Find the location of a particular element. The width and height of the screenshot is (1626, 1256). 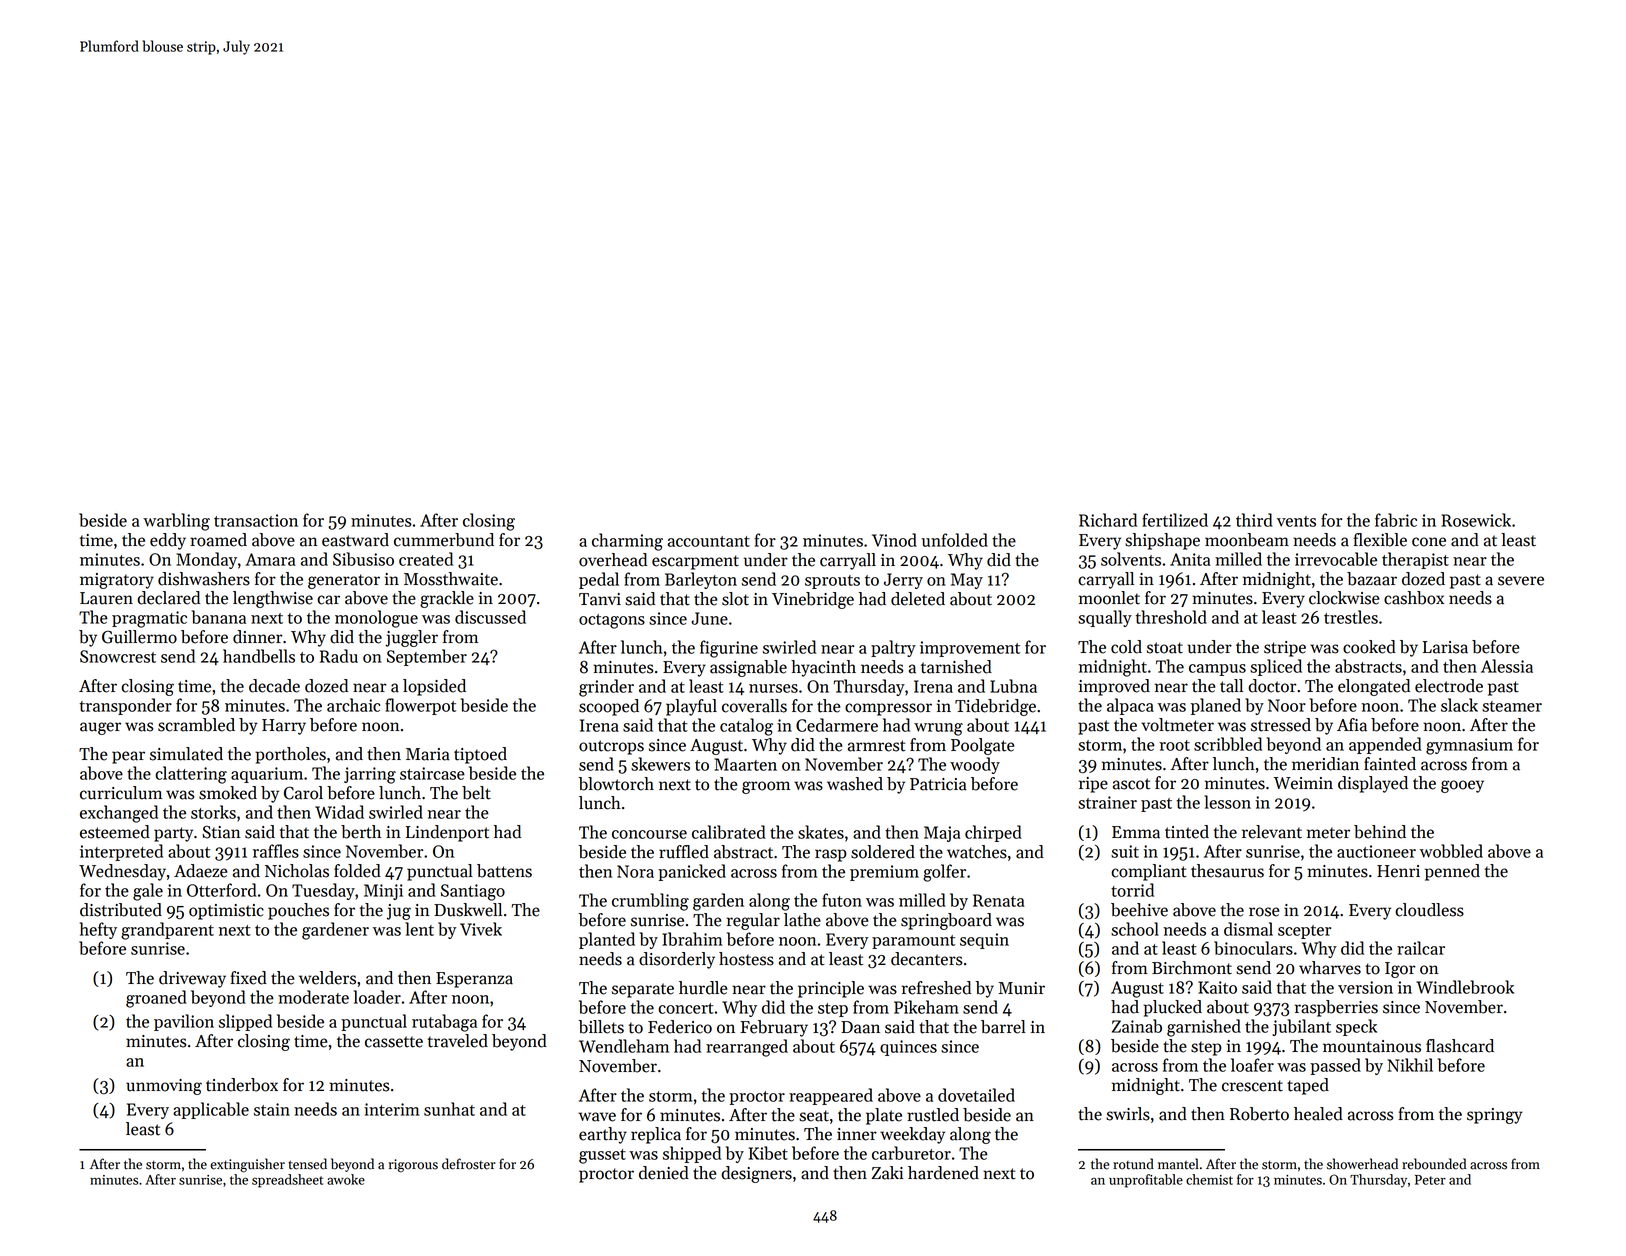

nurses is located at coordinates (773, 688).
